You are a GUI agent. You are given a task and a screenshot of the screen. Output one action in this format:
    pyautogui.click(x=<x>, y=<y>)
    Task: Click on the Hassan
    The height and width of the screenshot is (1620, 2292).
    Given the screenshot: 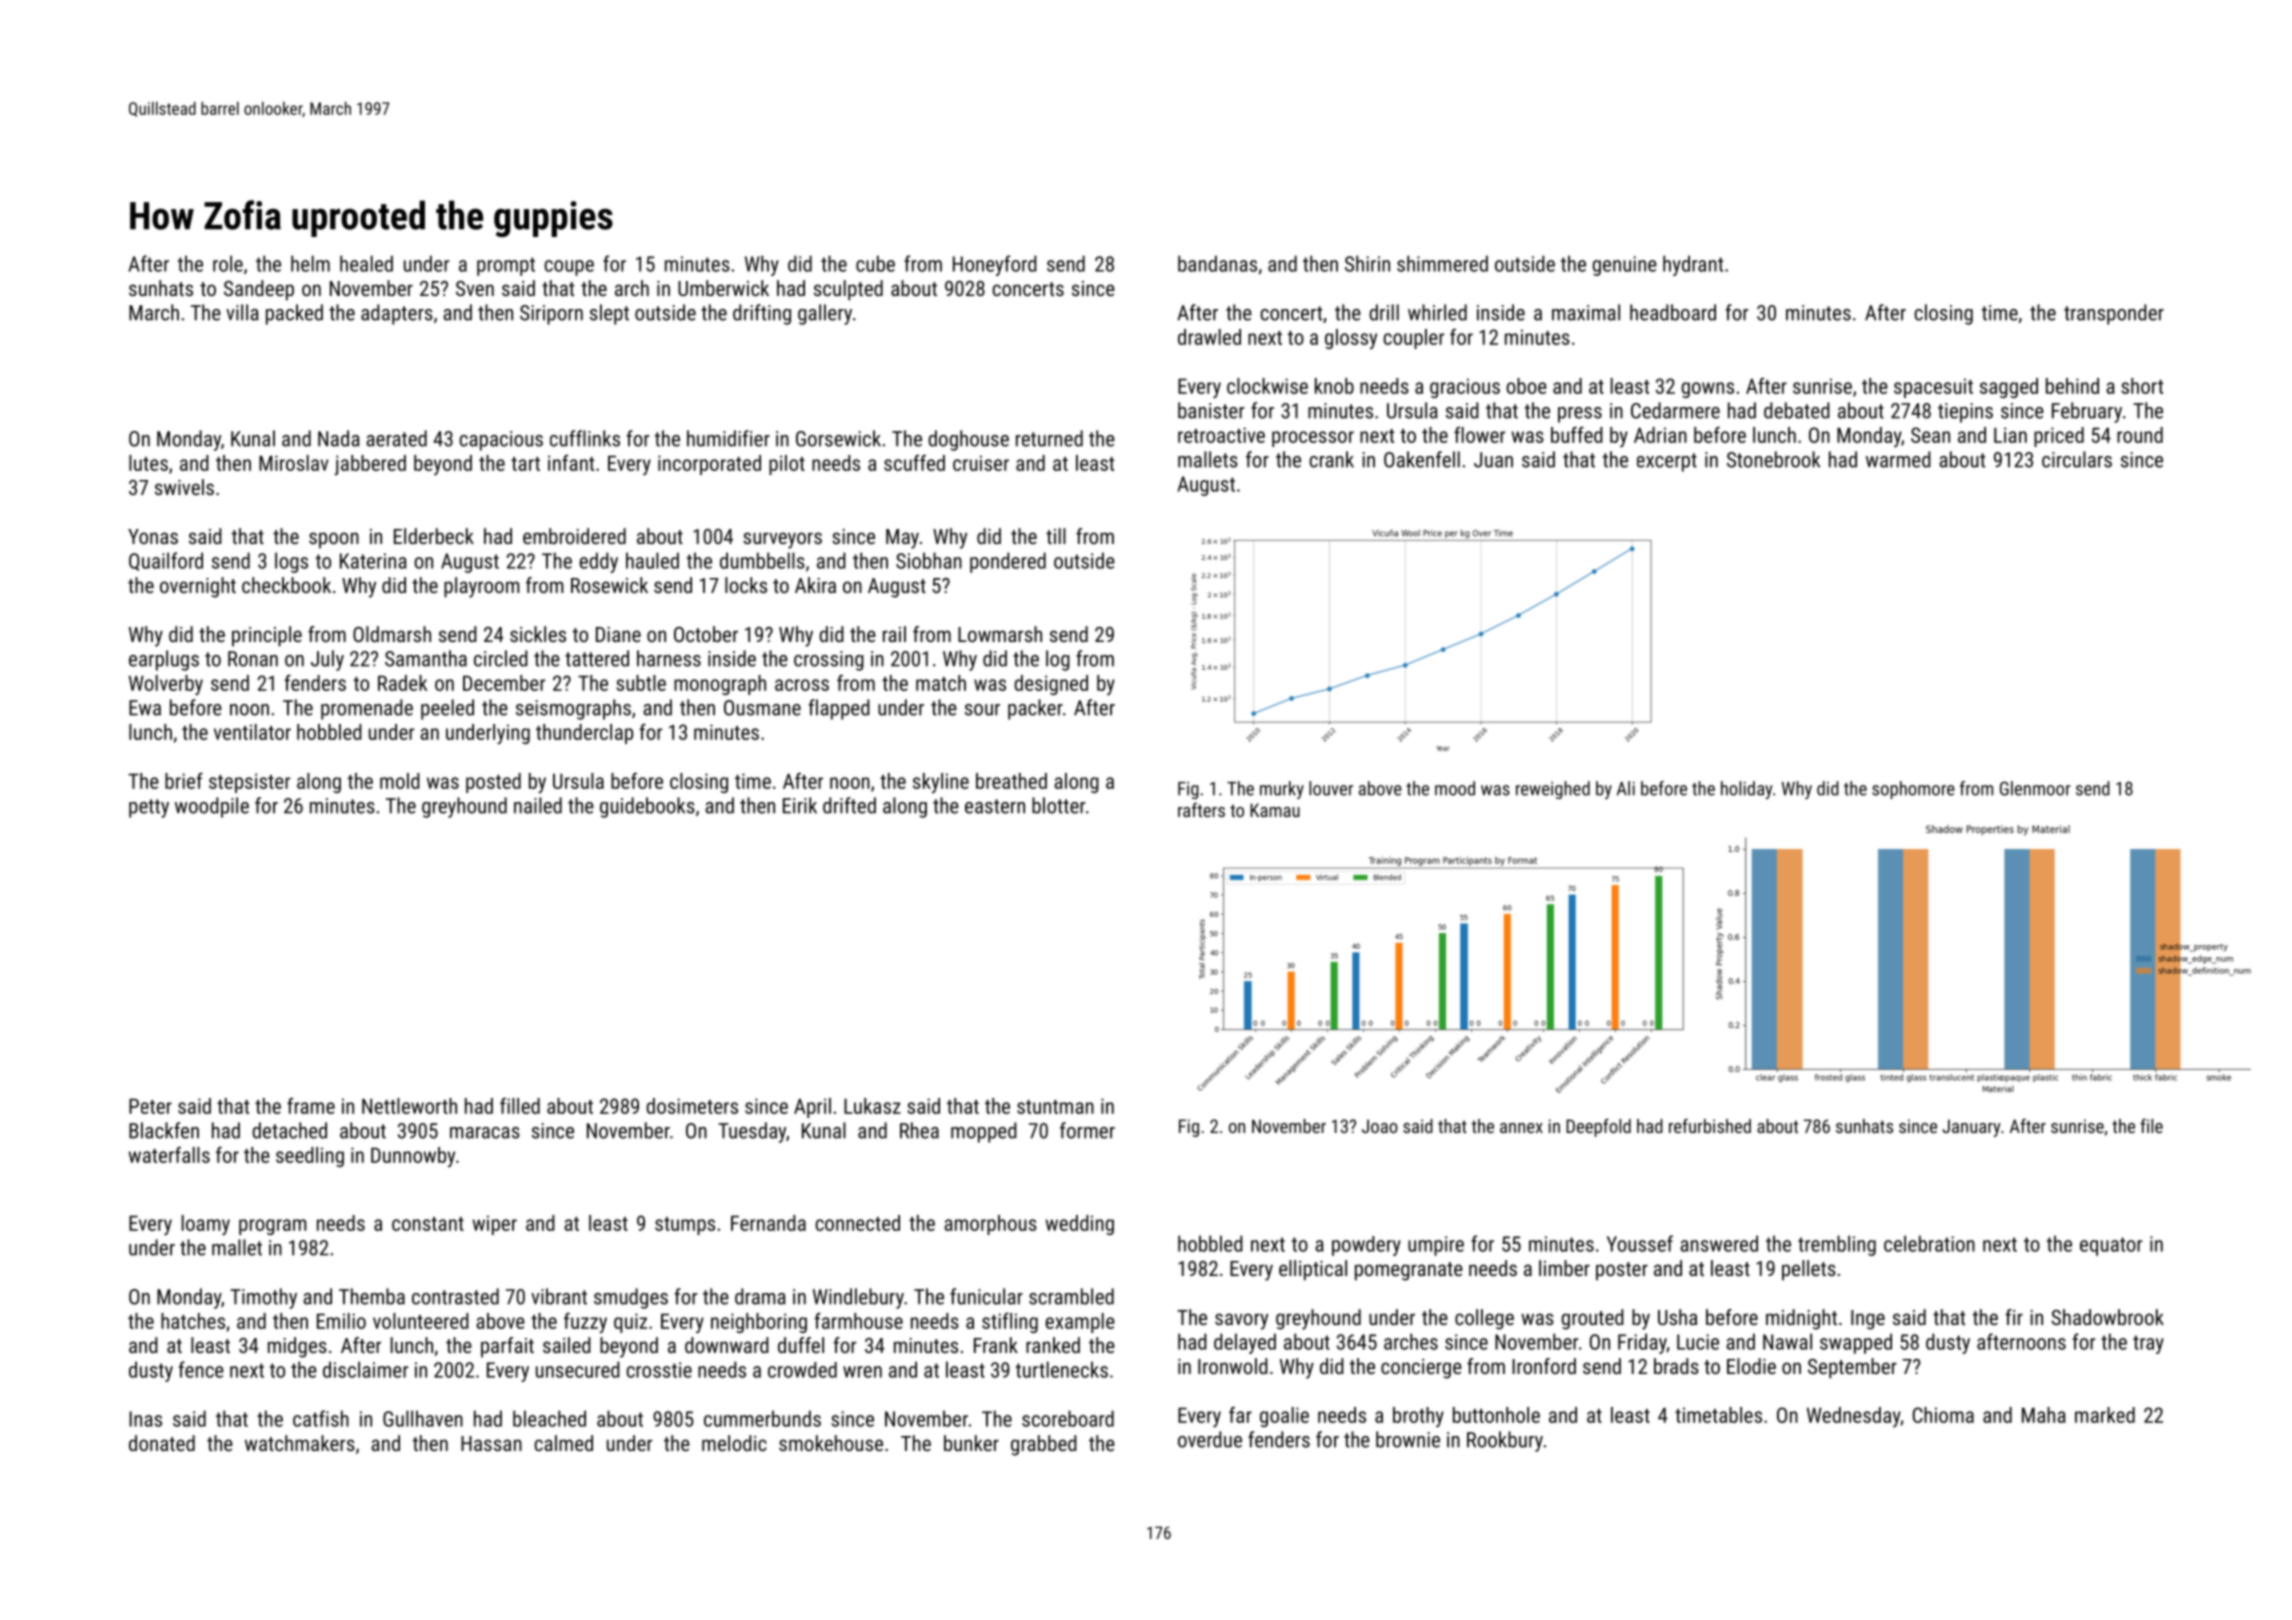 What is the action you would take?
    pyautogui.click(x=491, y=1443)
